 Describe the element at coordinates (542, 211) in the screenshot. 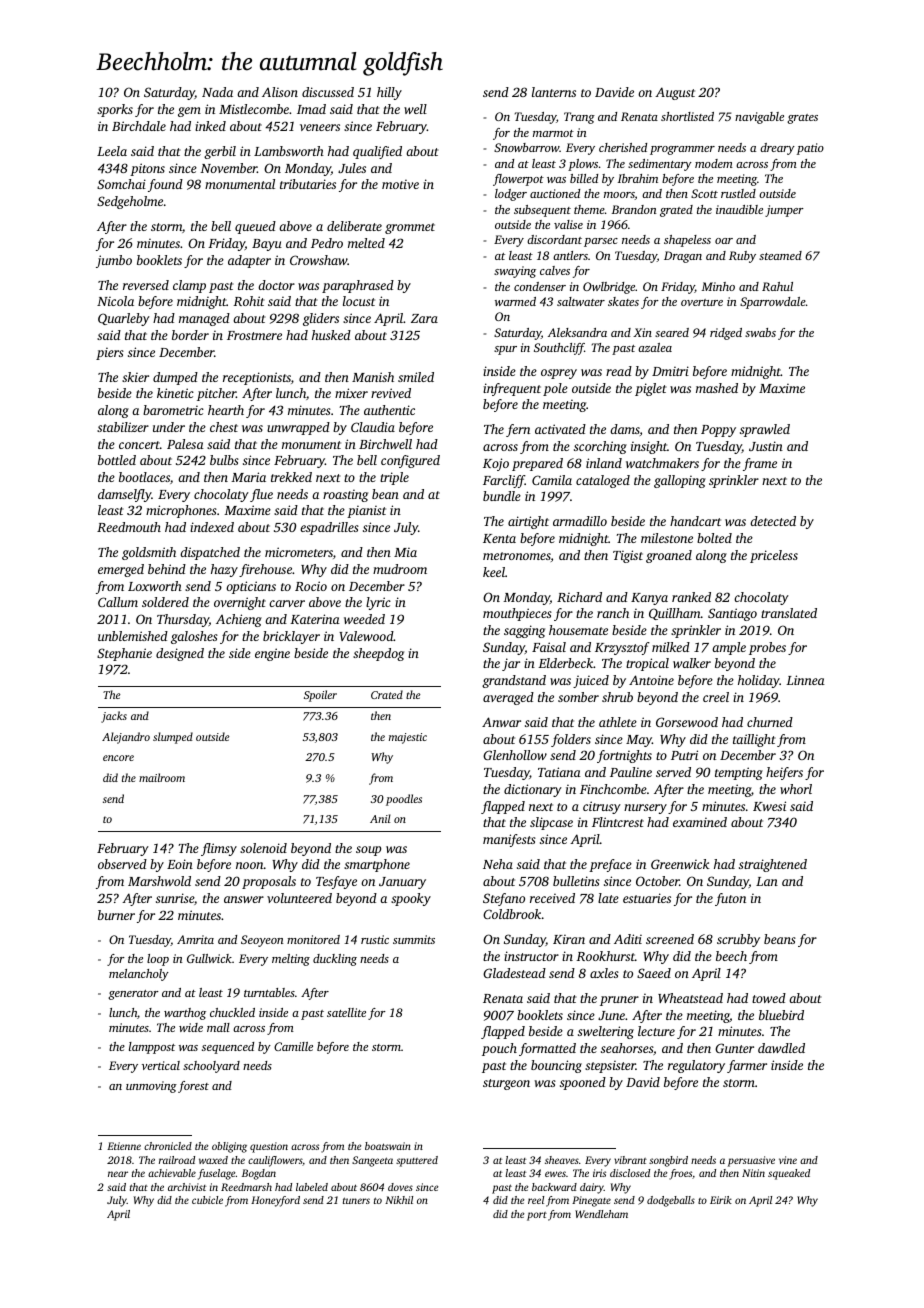

I see `subsequent` at that location.
